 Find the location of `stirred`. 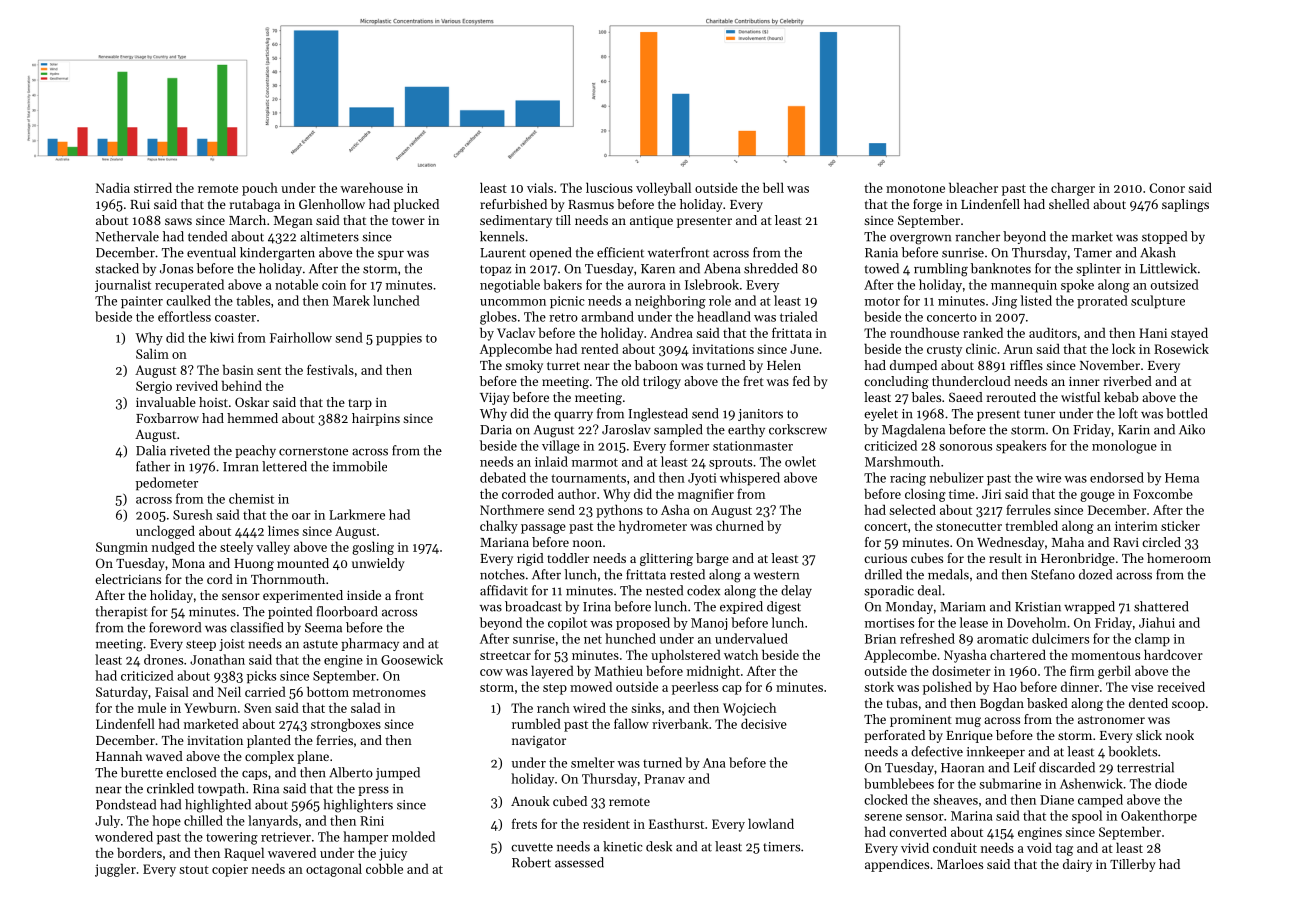

stirred is located at coordinates (153, 187).
